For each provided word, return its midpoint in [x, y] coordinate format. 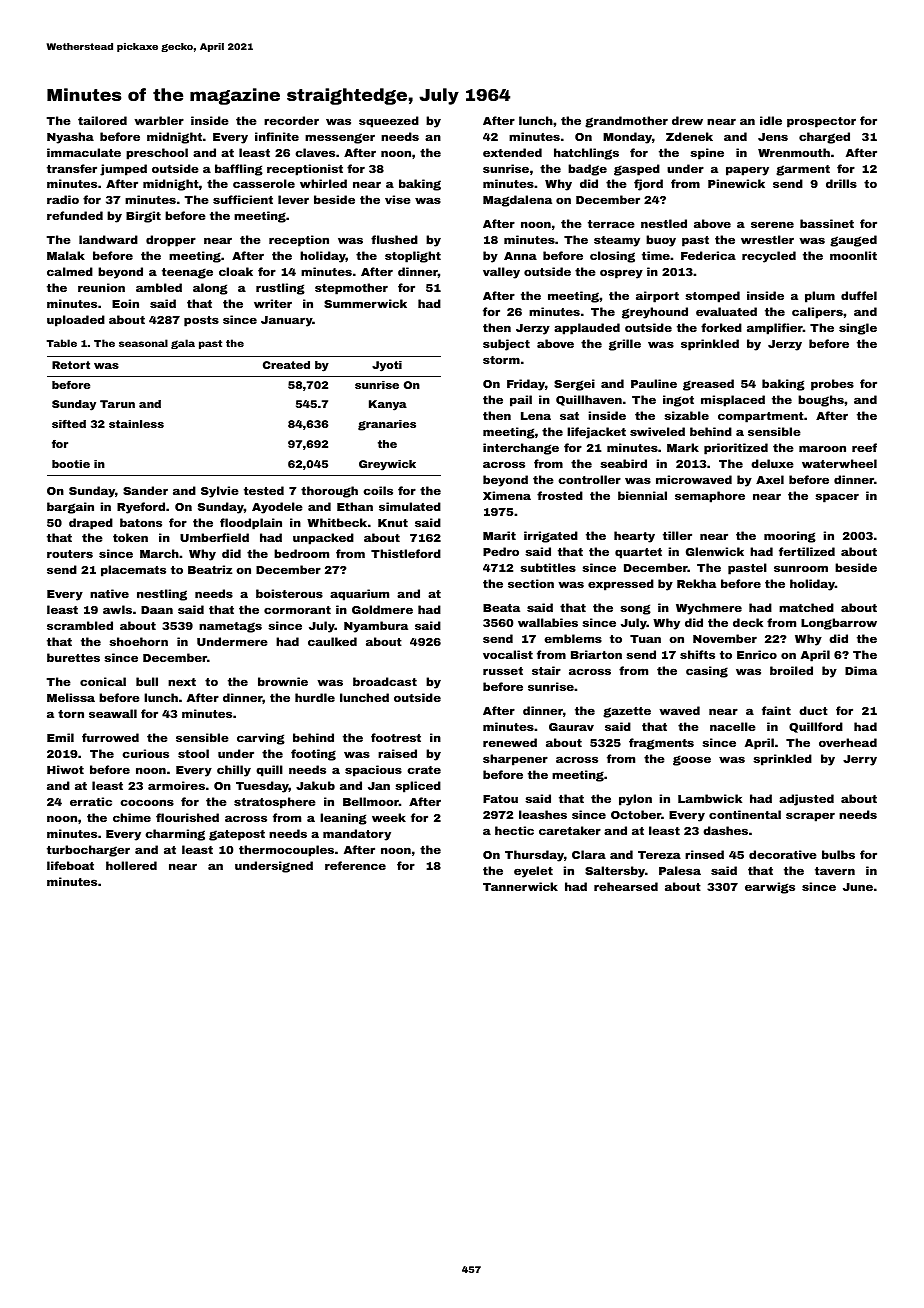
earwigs [770, 888]
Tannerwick [520, 886]
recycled [769, 257]
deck [748, 622]
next [182, 682]
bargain [70, 508]
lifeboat [70, 865]
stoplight [413, 257]
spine [707, 154]
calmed [70, 271]
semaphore [710, 497]
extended [512, 152]
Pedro [501, 551]
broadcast [385, 681]
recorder [291, 120]
